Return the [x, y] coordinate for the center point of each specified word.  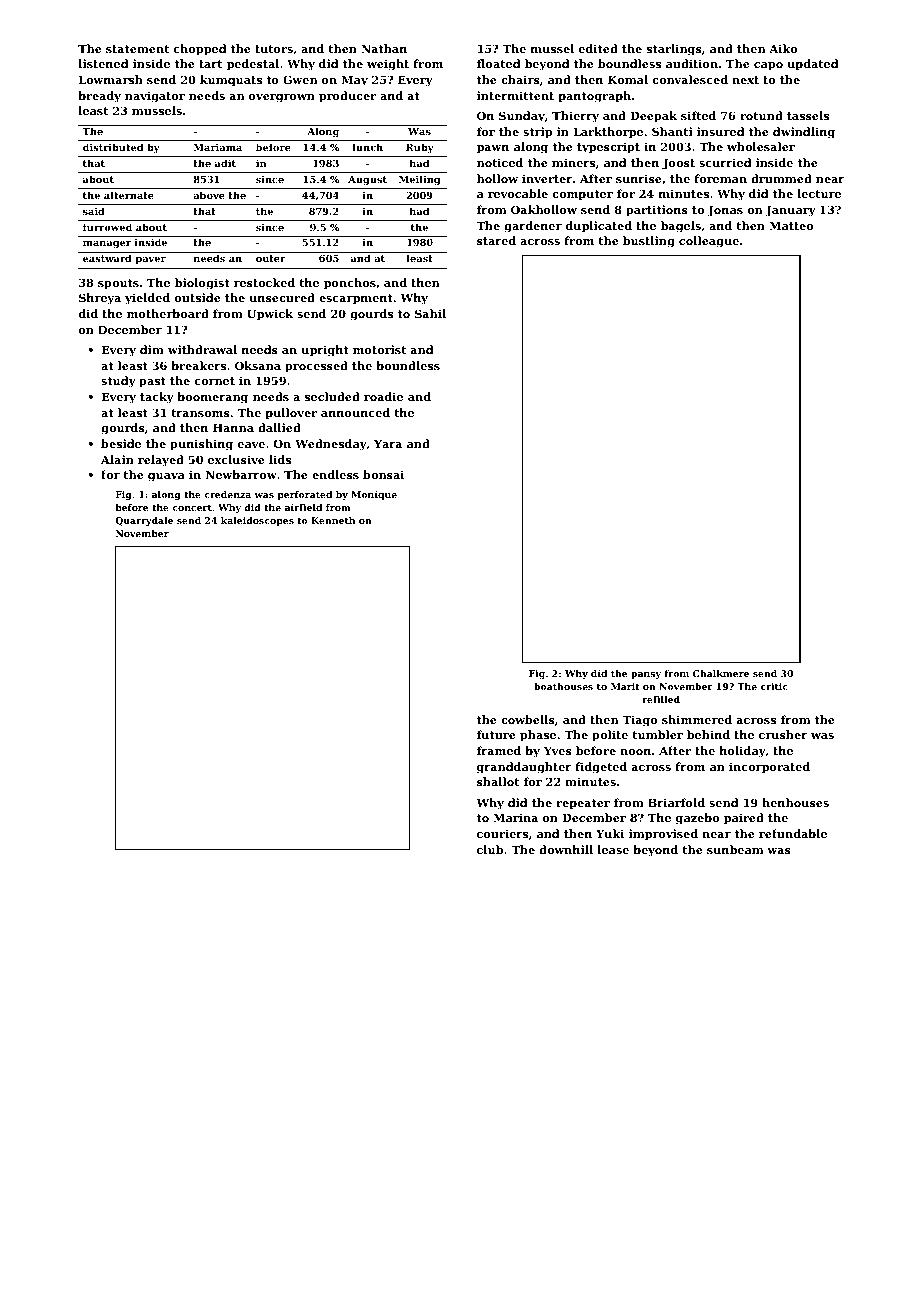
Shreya [100, 299]
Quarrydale [144, 521]
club [490, 849]
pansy [646, 675]
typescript [608, 148]
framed [499, 750]
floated [498, 63]
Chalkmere [721, 673]
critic [774, 686]
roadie [383, 396]
